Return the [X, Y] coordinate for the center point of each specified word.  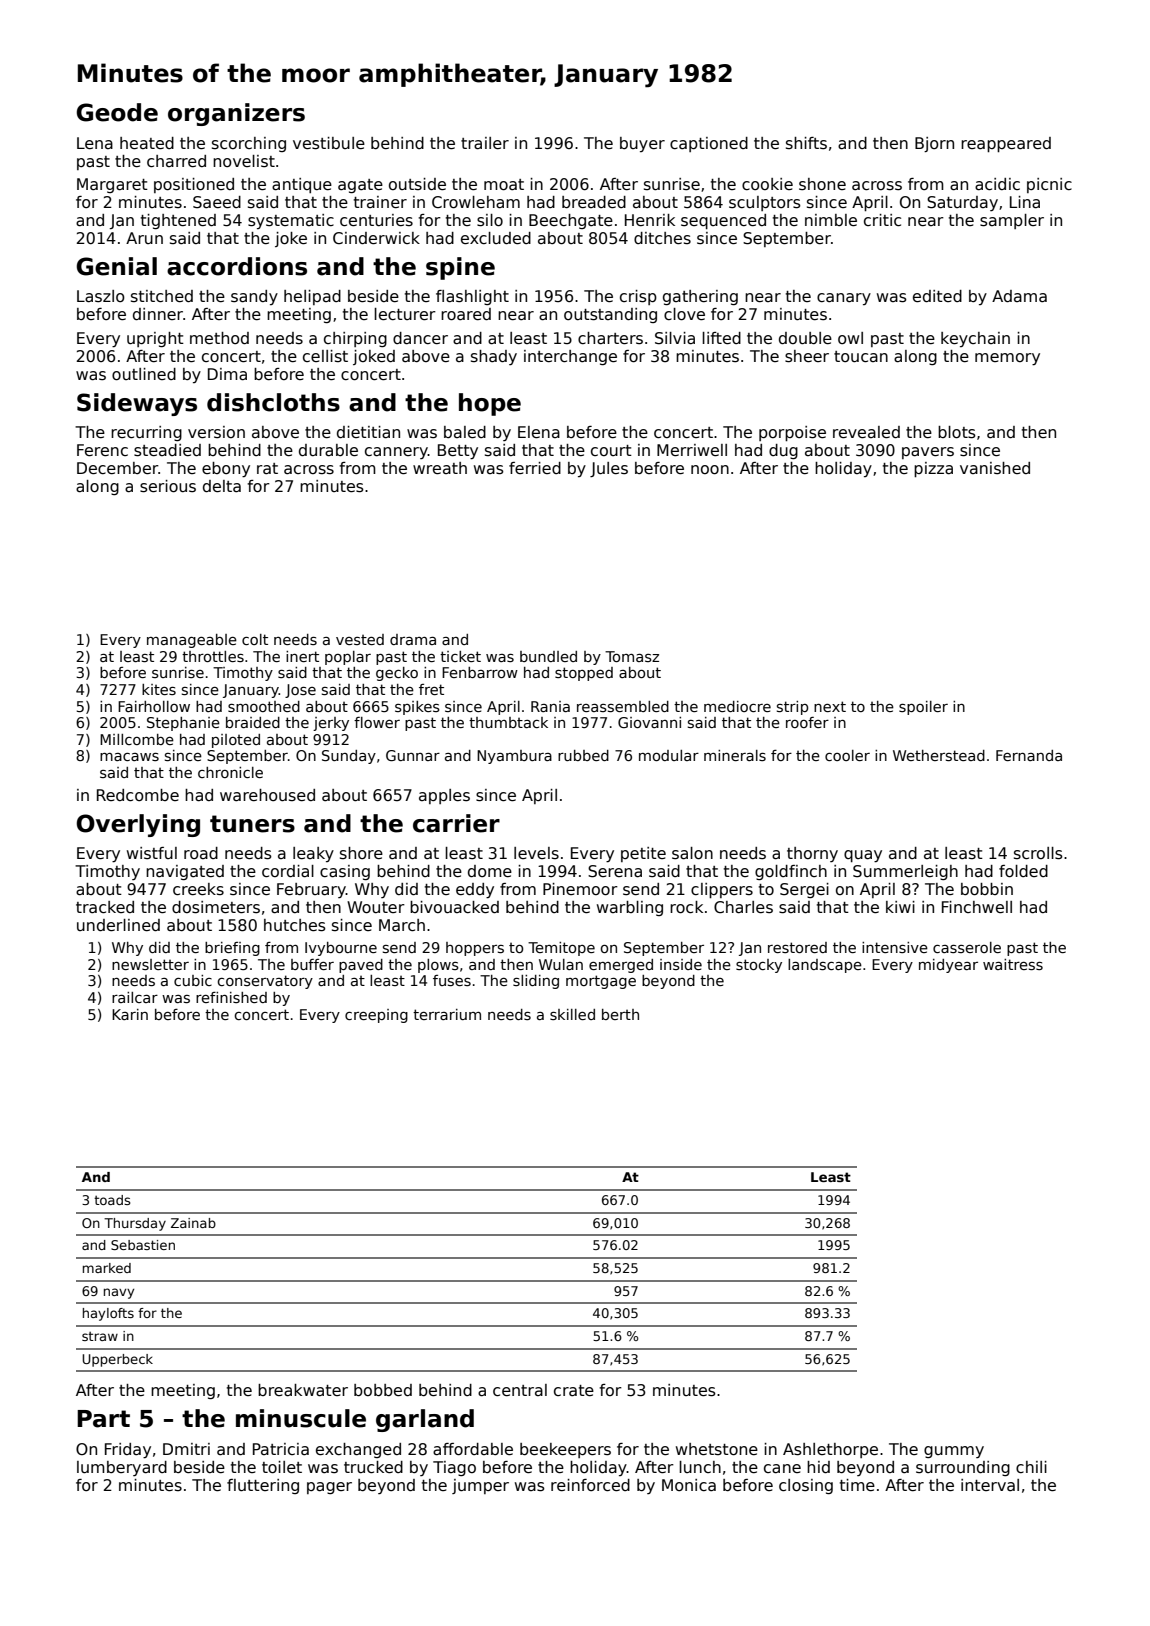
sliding [536, 982]
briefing [232, 949]
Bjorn [934, 144]
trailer [485, 143]
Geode [117, 112]
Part [103, 1419]
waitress [1013, 964]
